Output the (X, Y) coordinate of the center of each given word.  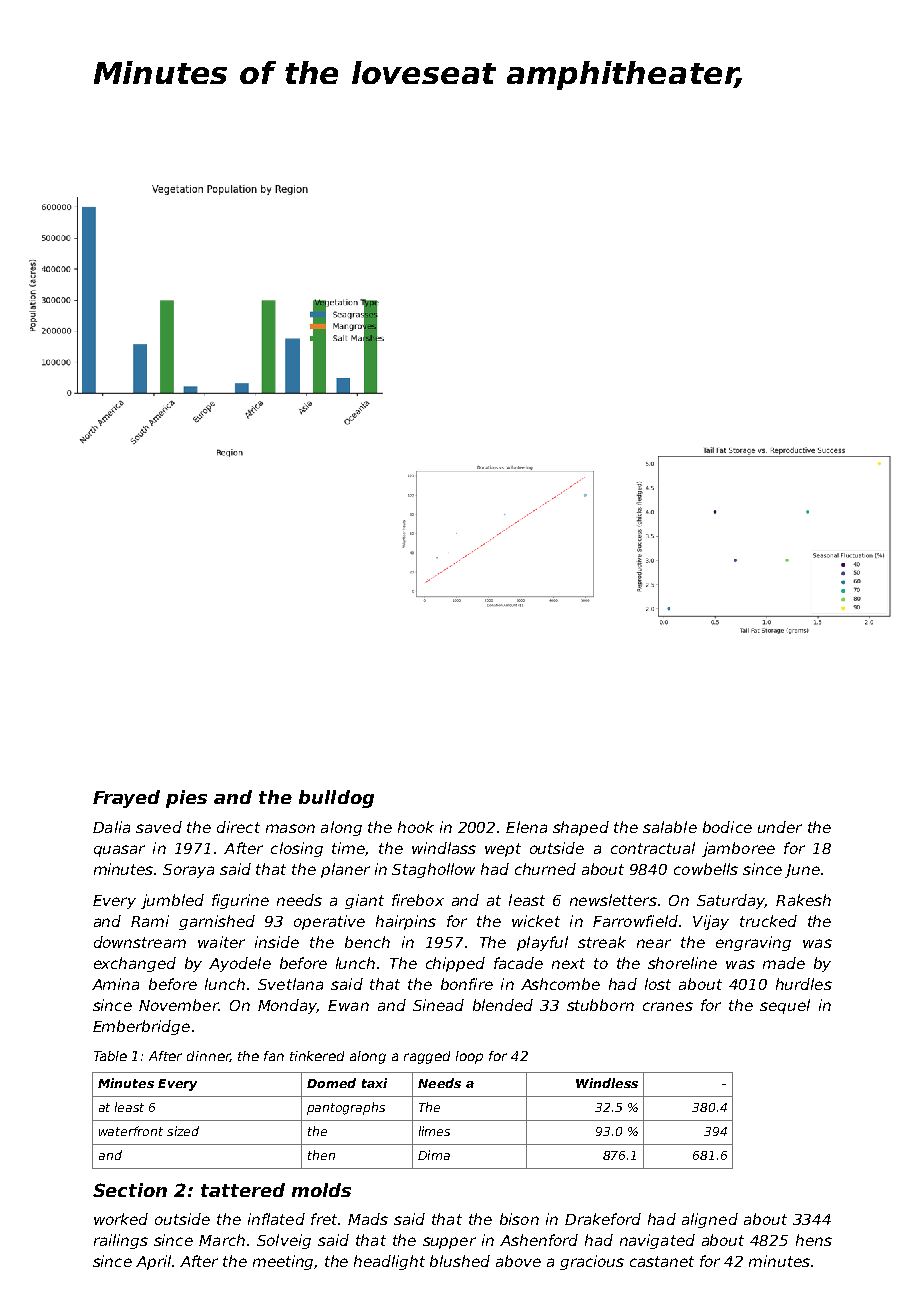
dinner (208, 1056)
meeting (284, 1262)
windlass (444, 848)
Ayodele (240, 964)
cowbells (706, 869)
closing (297, 849)
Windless (607, 1083)
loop (469, 1057)
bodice (727, 827)
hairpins (406, 922)
